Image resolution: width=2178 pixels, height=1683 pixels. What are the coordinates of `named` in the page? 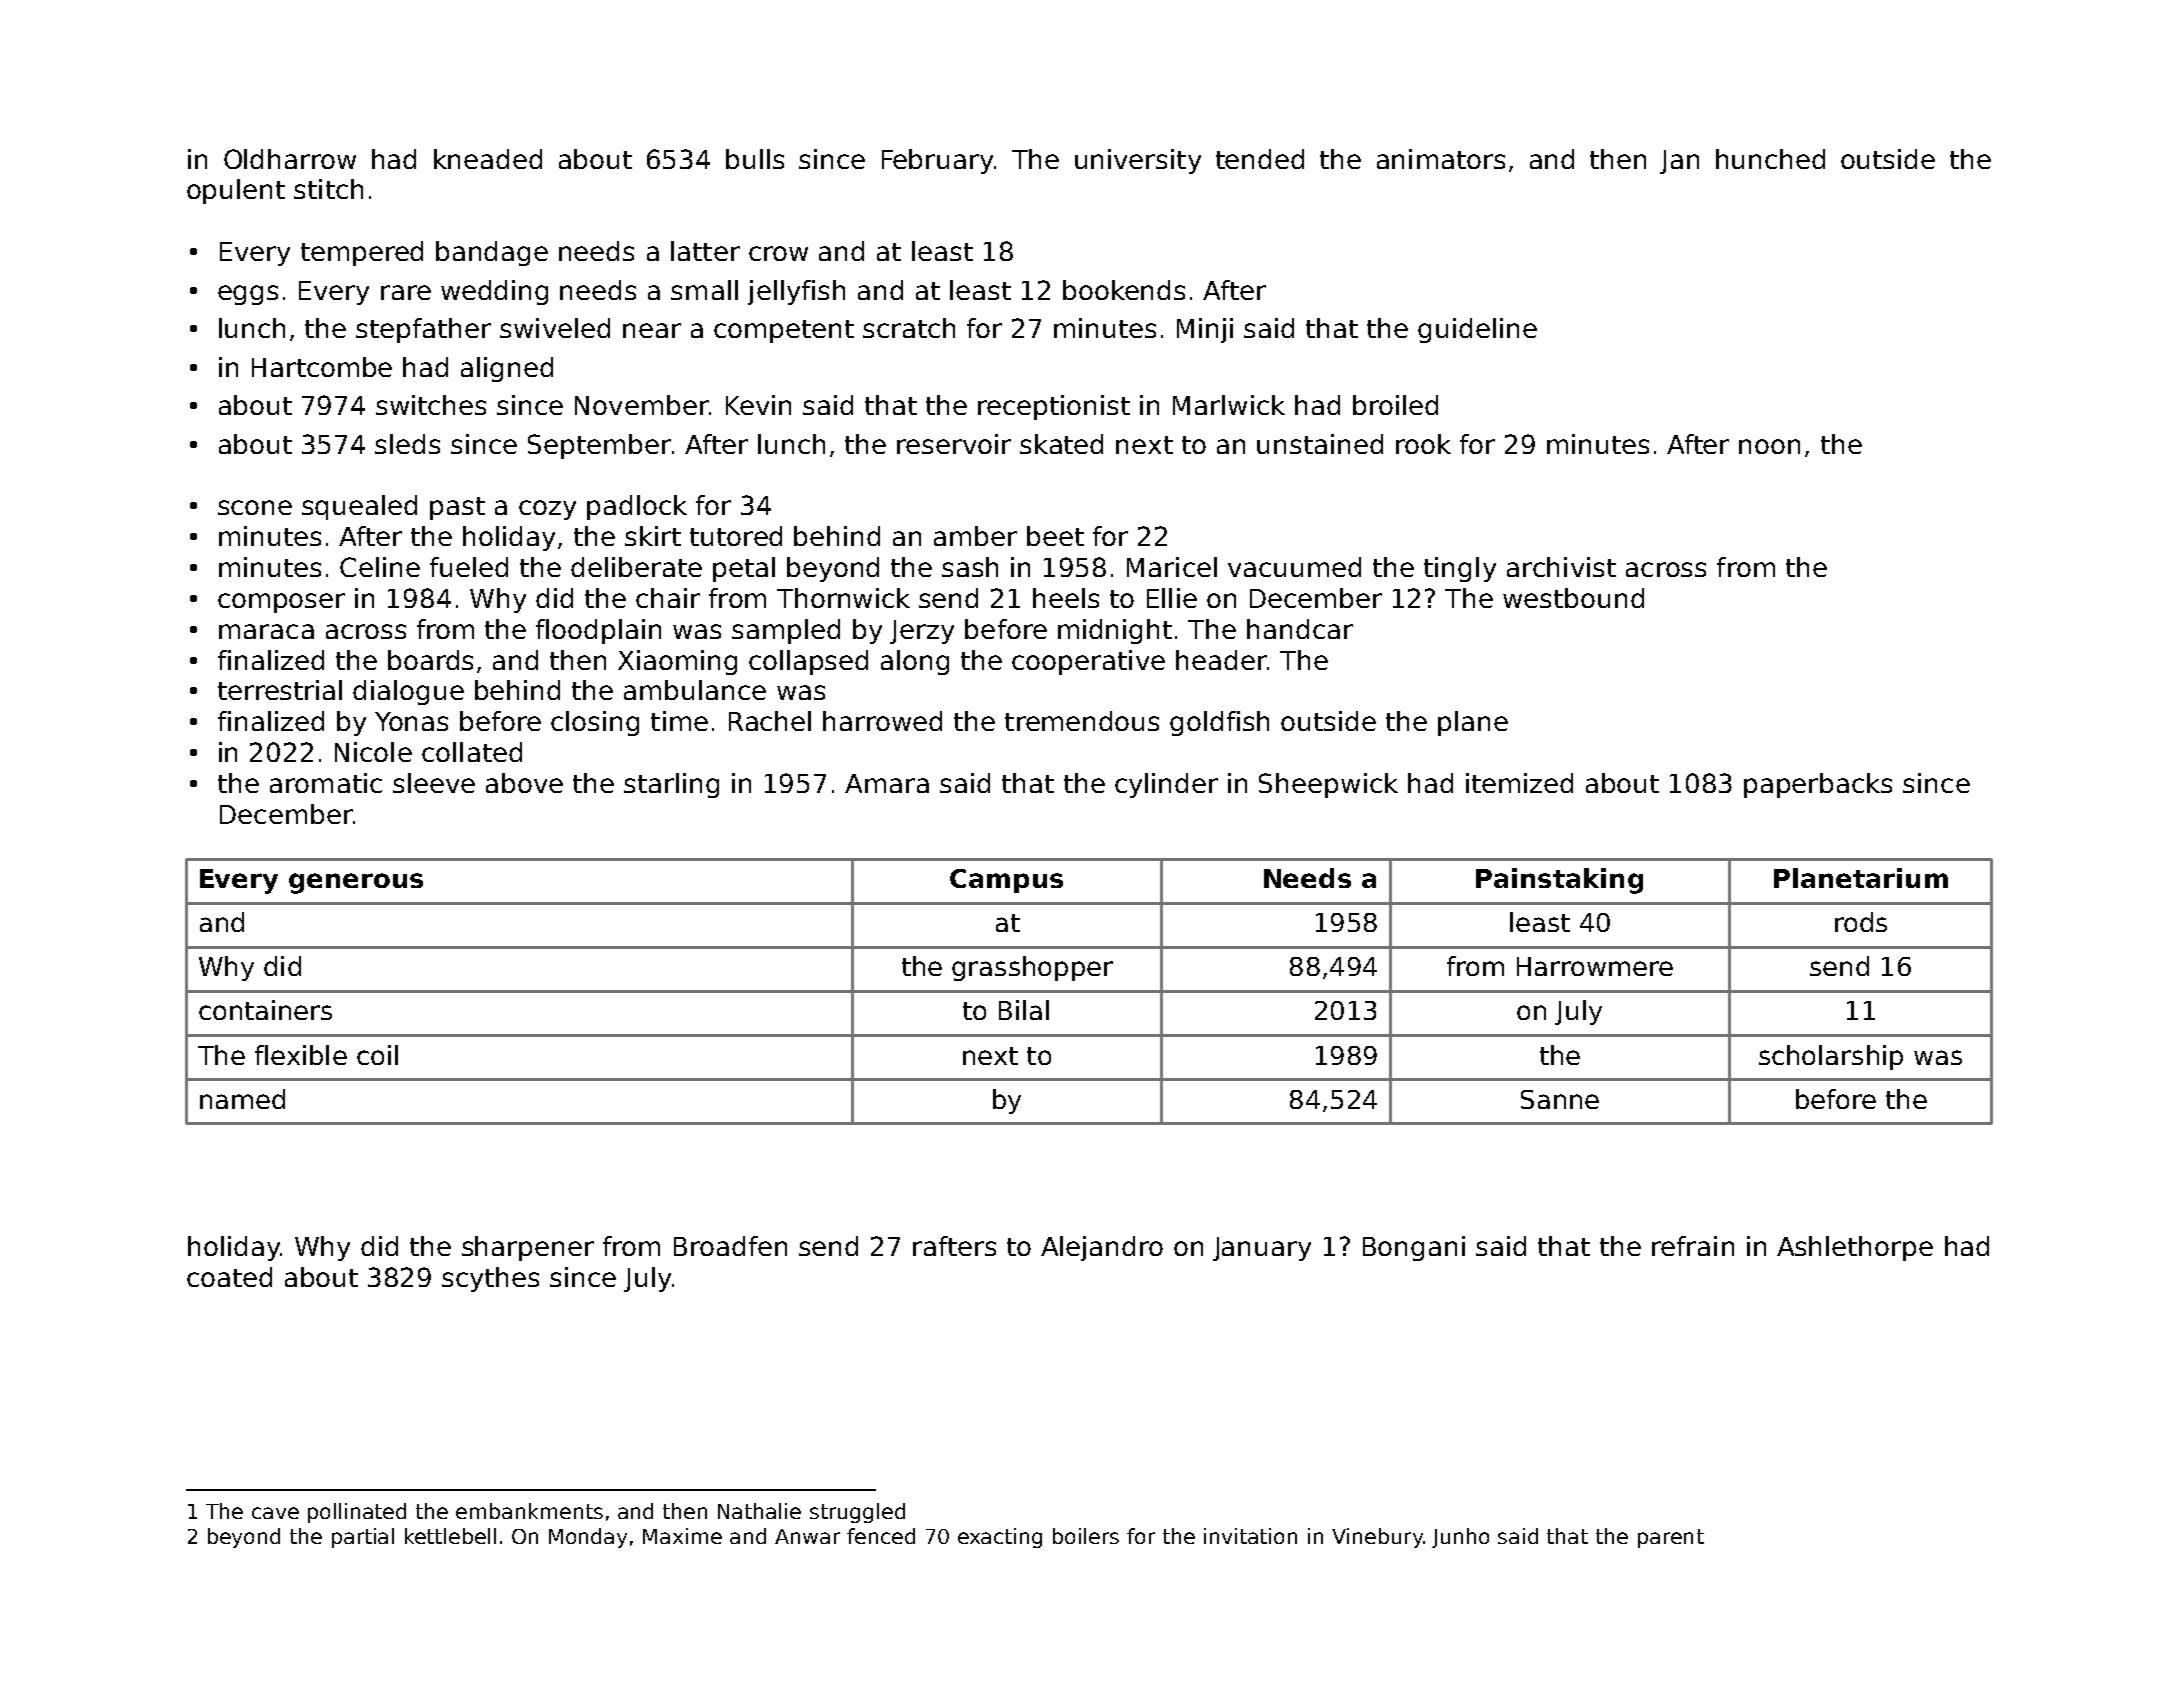 It's located at (242, 1099).
